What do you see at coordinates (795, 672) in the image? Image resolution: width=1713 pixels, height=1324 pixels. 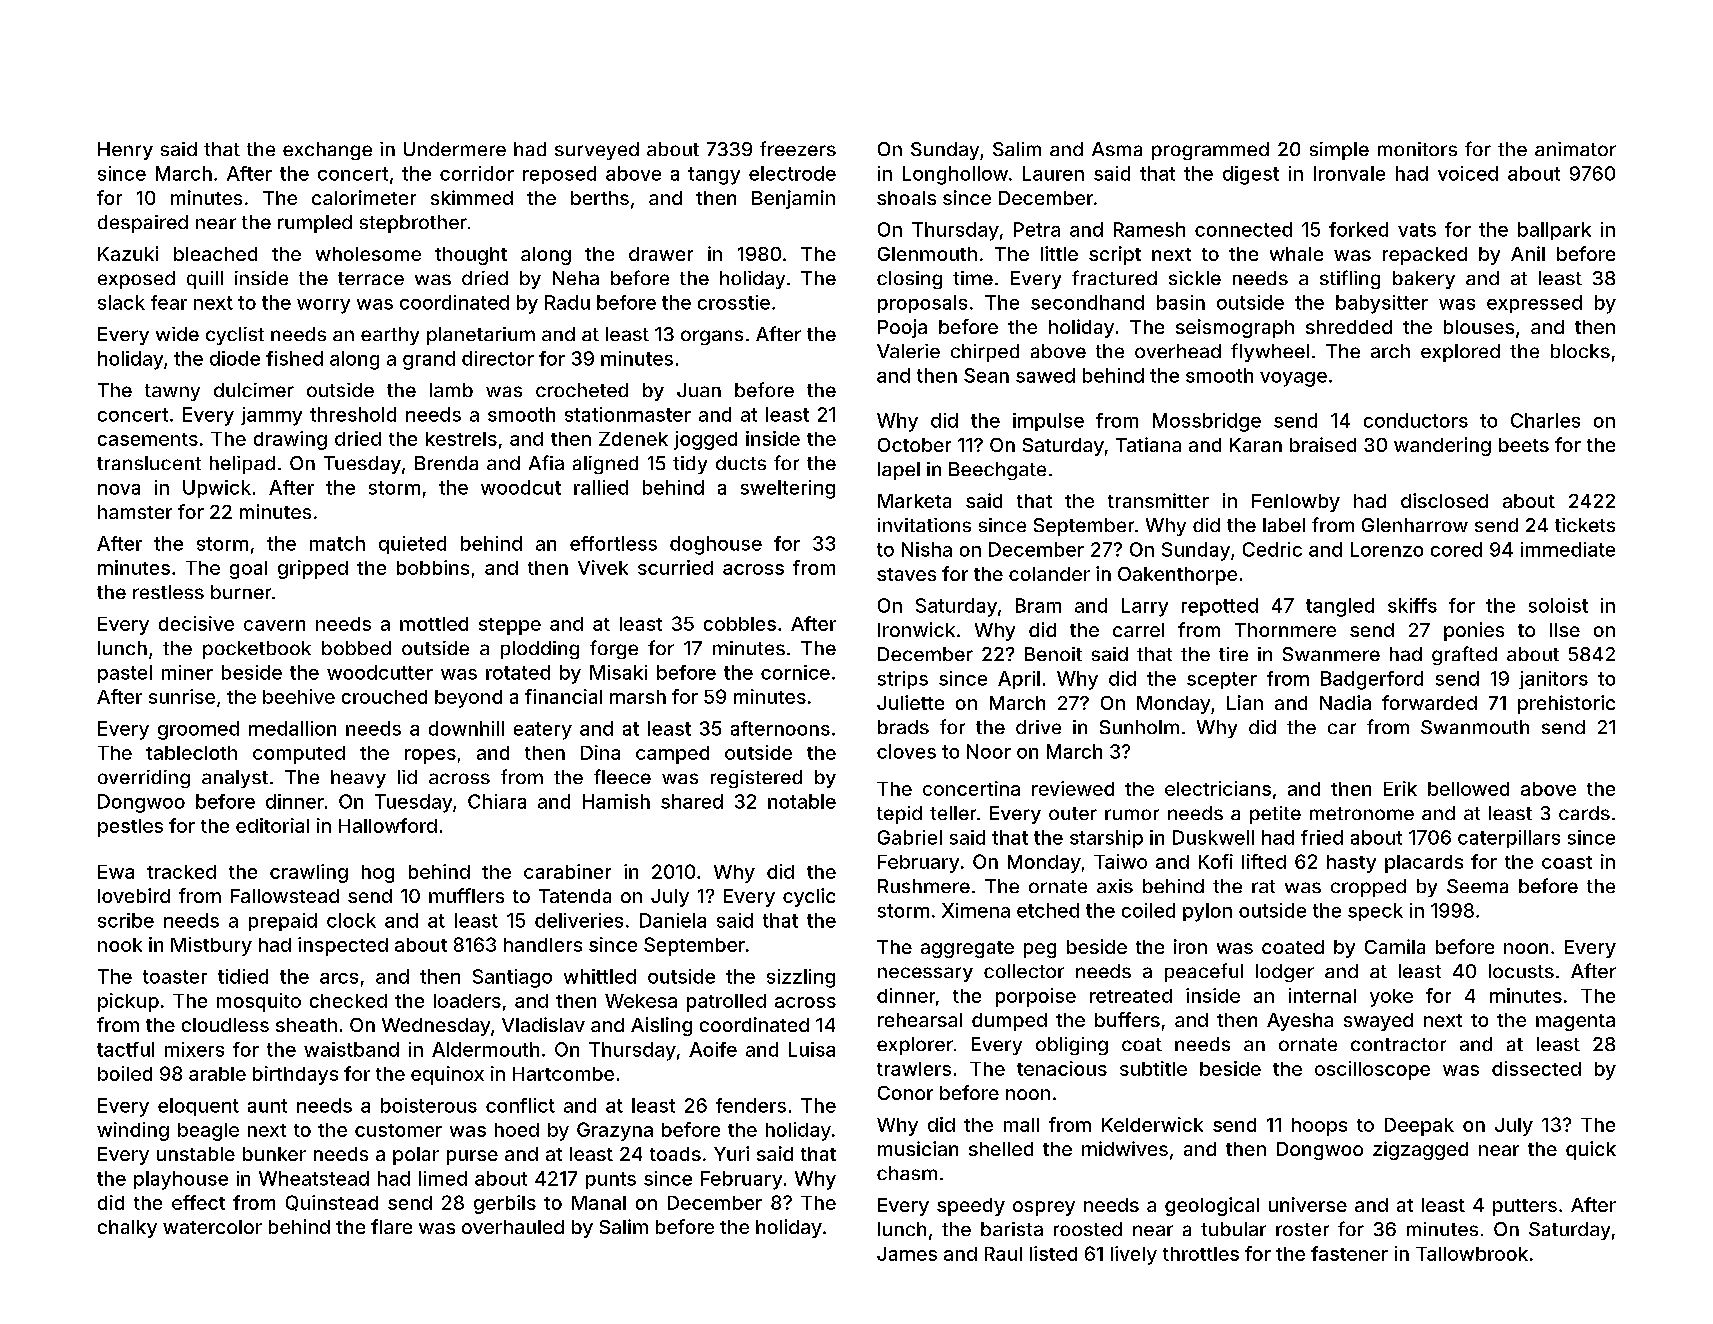 I see `cornice` at bounding box center [795, 672].
